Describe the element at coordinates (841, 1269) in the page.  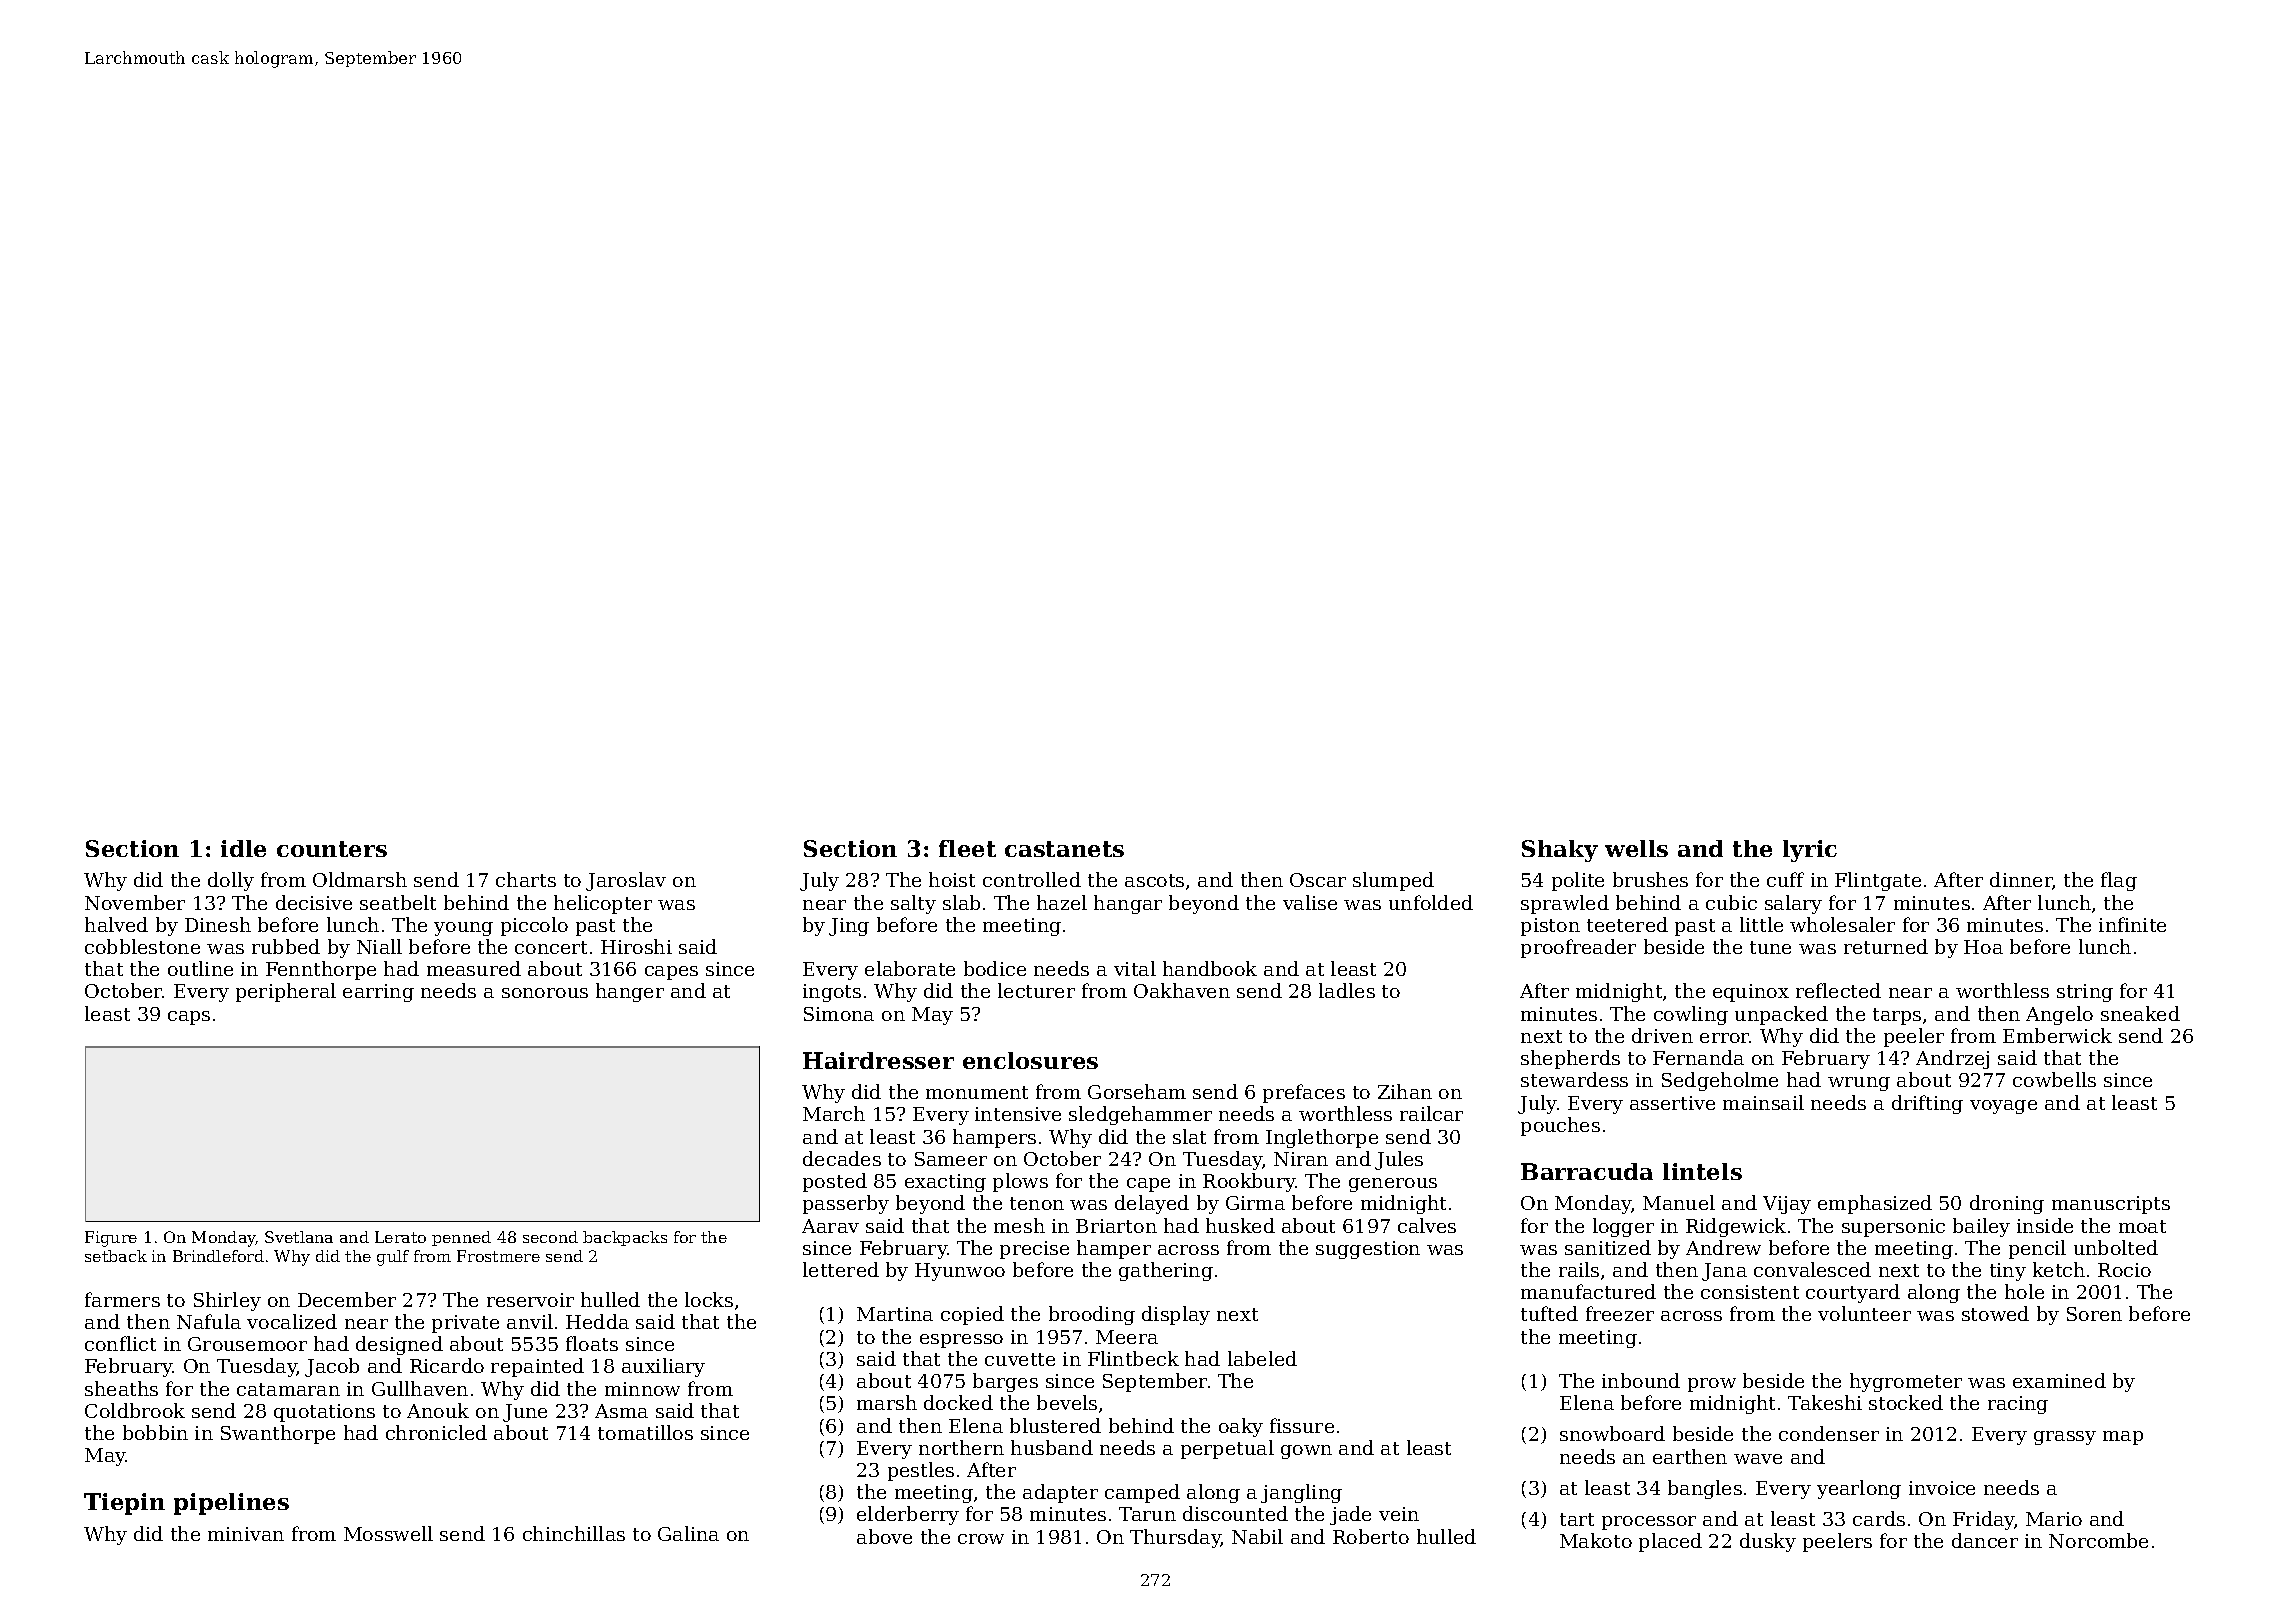
I see `lettered` at that location.
